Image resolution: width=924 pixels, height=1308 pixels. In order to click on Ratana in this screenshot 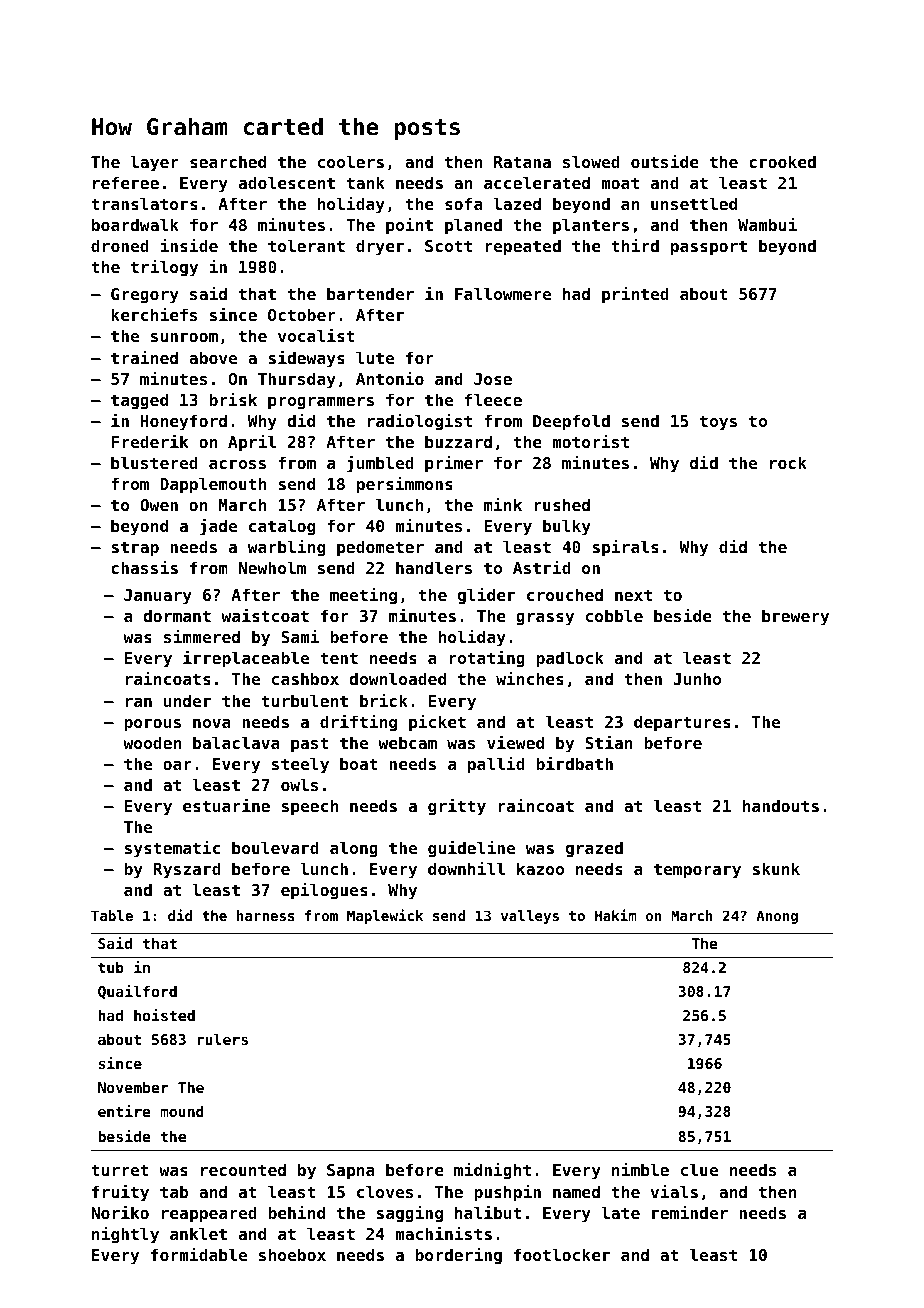, I will do `click(522, 162)`.
